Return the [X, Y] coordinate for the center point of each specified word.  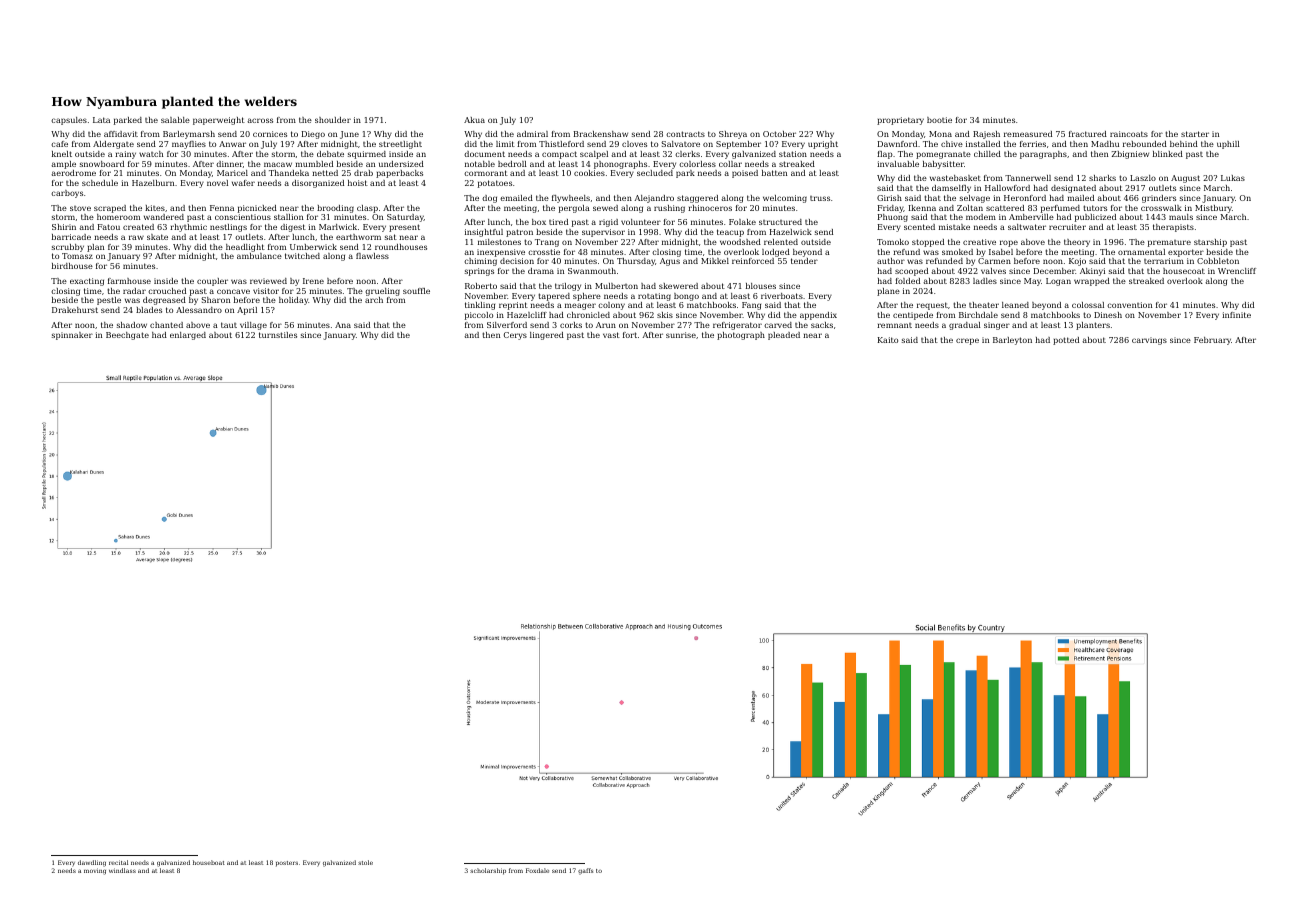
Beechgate [127, 336]
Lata [101, 120]
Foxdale [537, 870]
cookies [589, 173]
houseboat [209, 862]
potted [1066, 341]
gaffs [585, 871]
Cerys [515, 336]
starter [1195, 134]
